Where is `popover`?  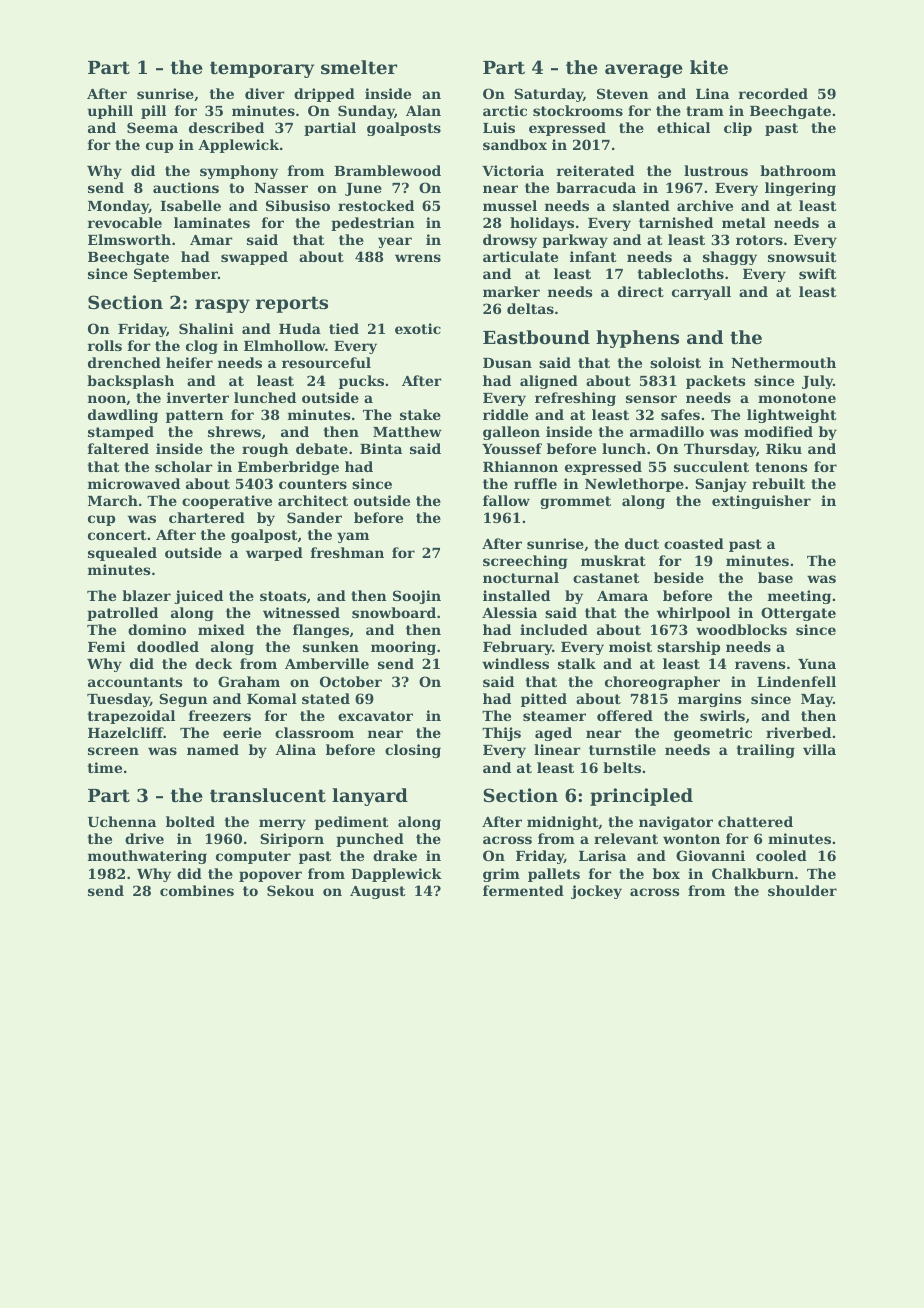
popover is located at coordinates (270, 876).
